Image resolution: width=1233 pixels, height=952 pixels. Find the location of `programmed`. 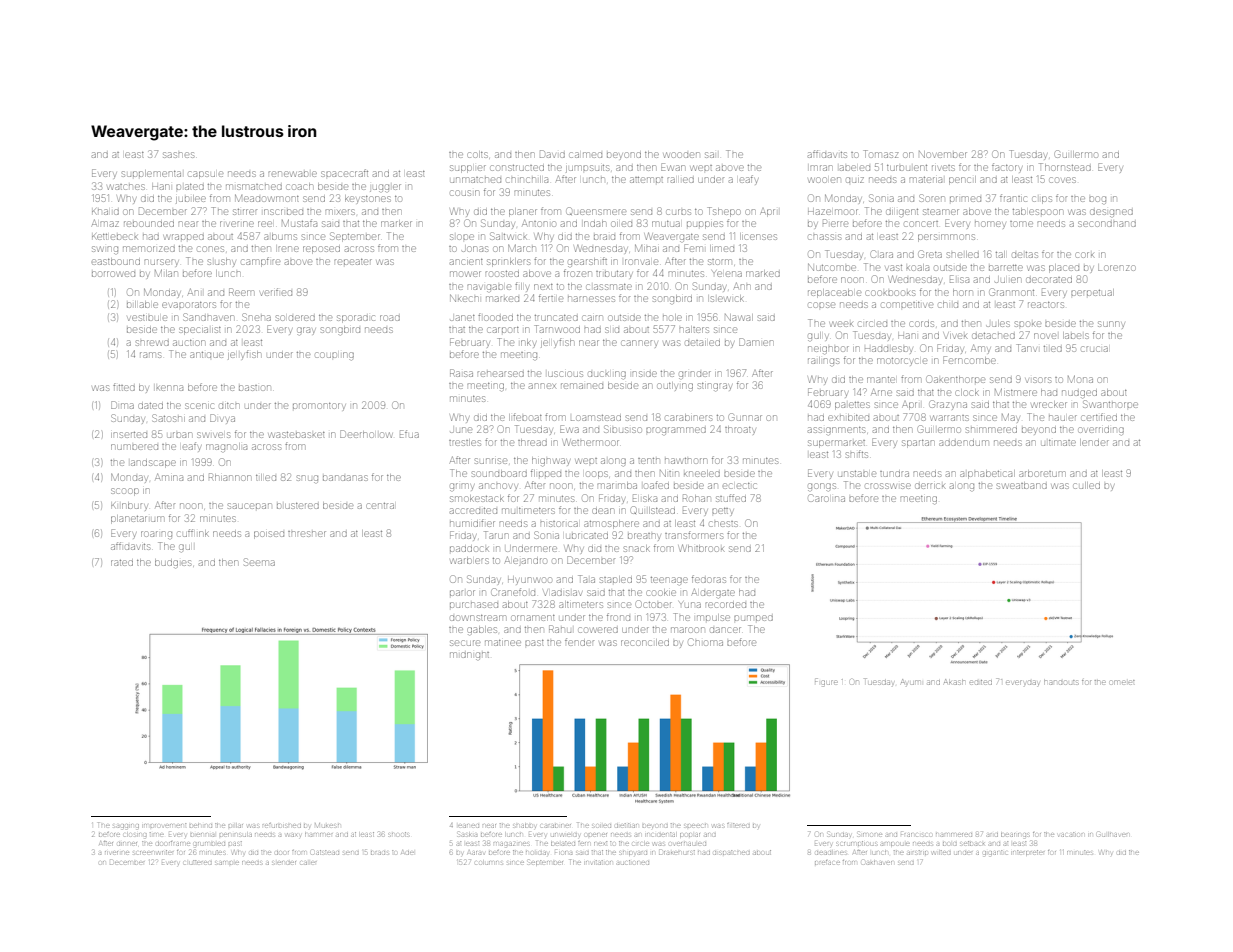

programmed is located at coordinates (676, 431).
